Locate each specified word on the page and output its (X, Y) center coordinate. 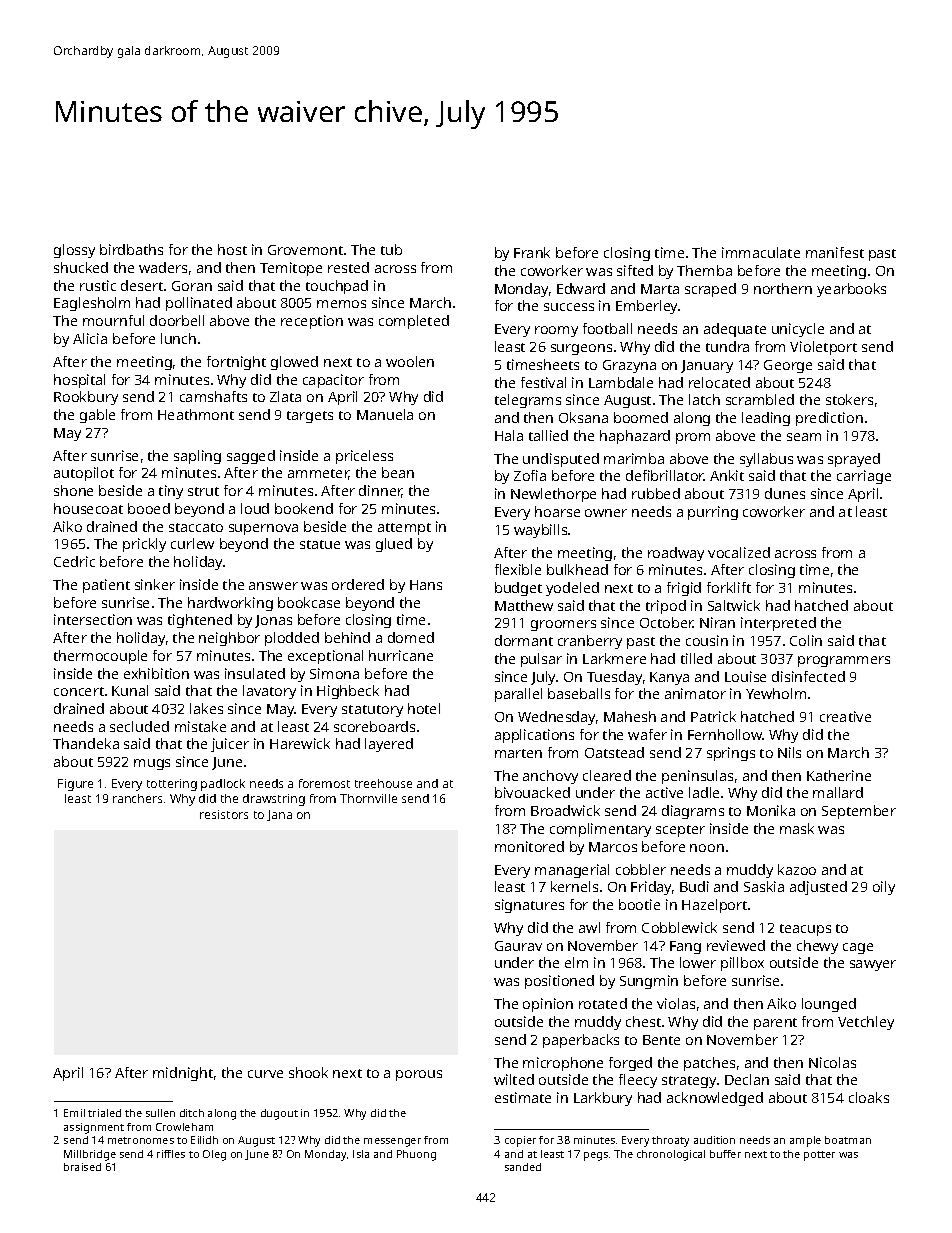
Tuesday (614, 678)
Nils (789, 752)
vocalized (739, 552)
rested (348, 267)
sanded (523, 1167)
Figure (75, 785)
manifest (835, 252)
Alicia (90, 338)
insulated (255, 673)
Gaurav (518, 946)
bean (398, 472)
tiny (171, 492)
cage (858, 948)
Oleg (214, 1155)
